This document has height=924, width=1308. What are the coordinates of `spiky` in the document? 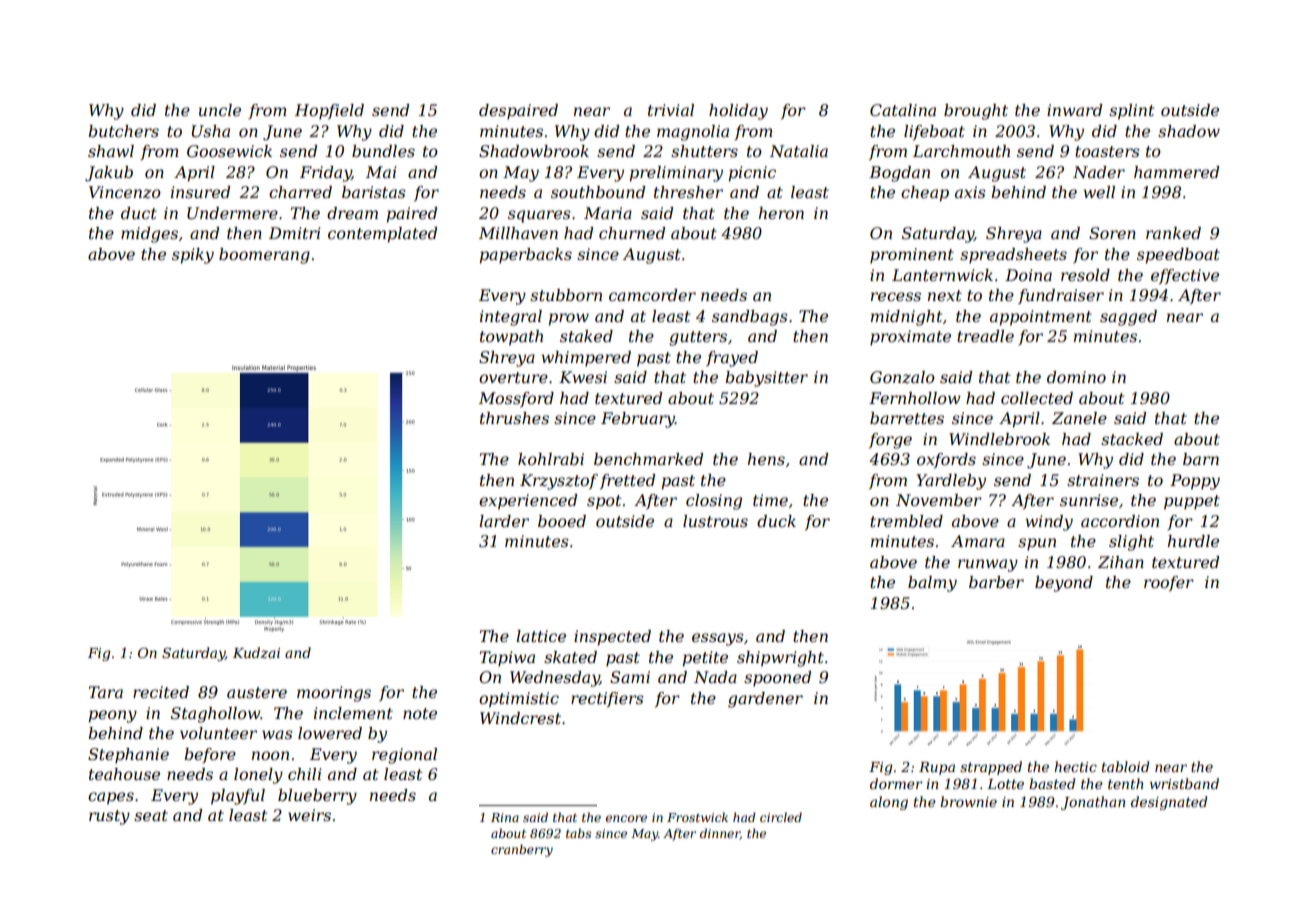 It's located at (193, 256).
